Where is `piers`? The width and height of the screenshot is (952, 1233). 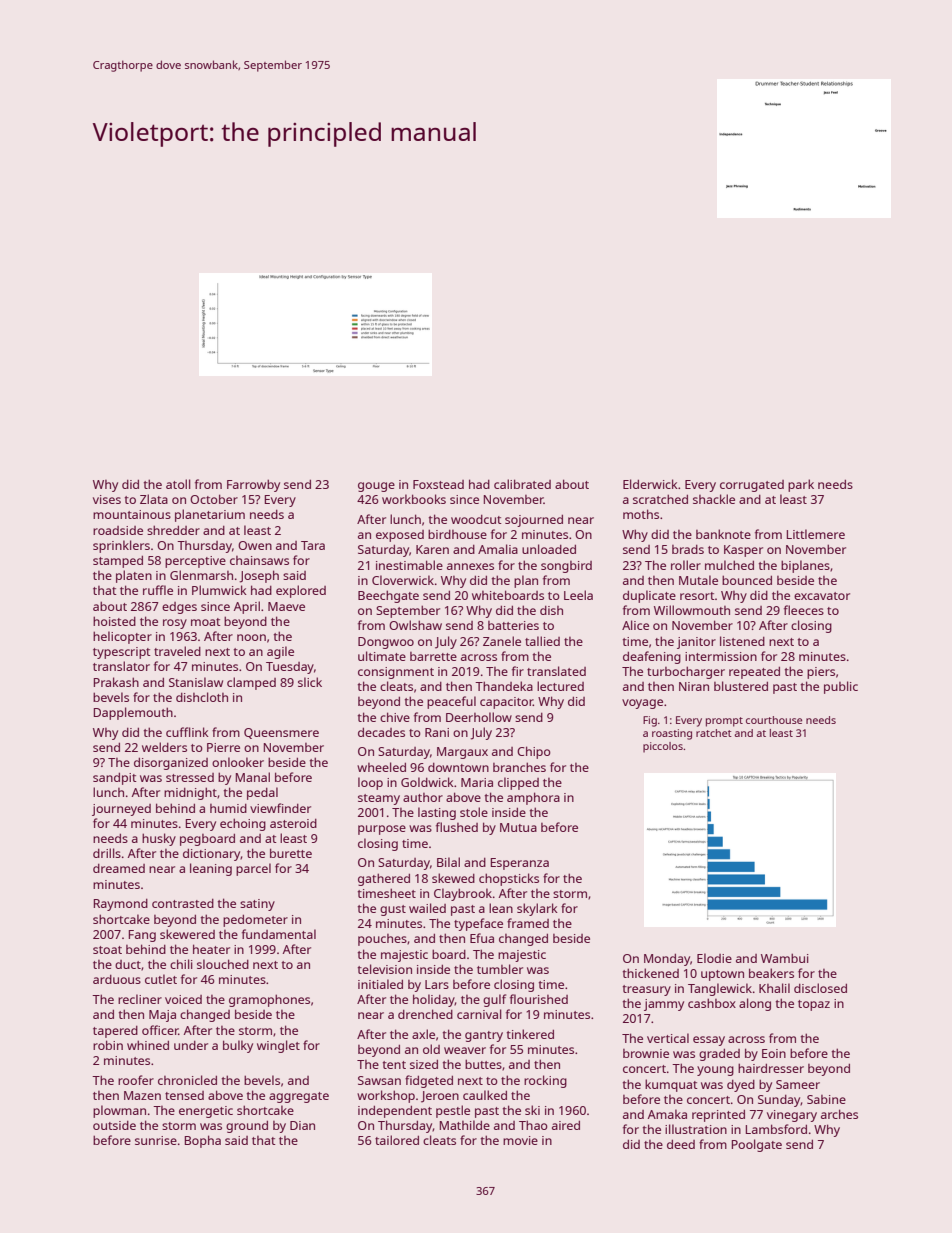 piers is located at coordinates (821, 673).
